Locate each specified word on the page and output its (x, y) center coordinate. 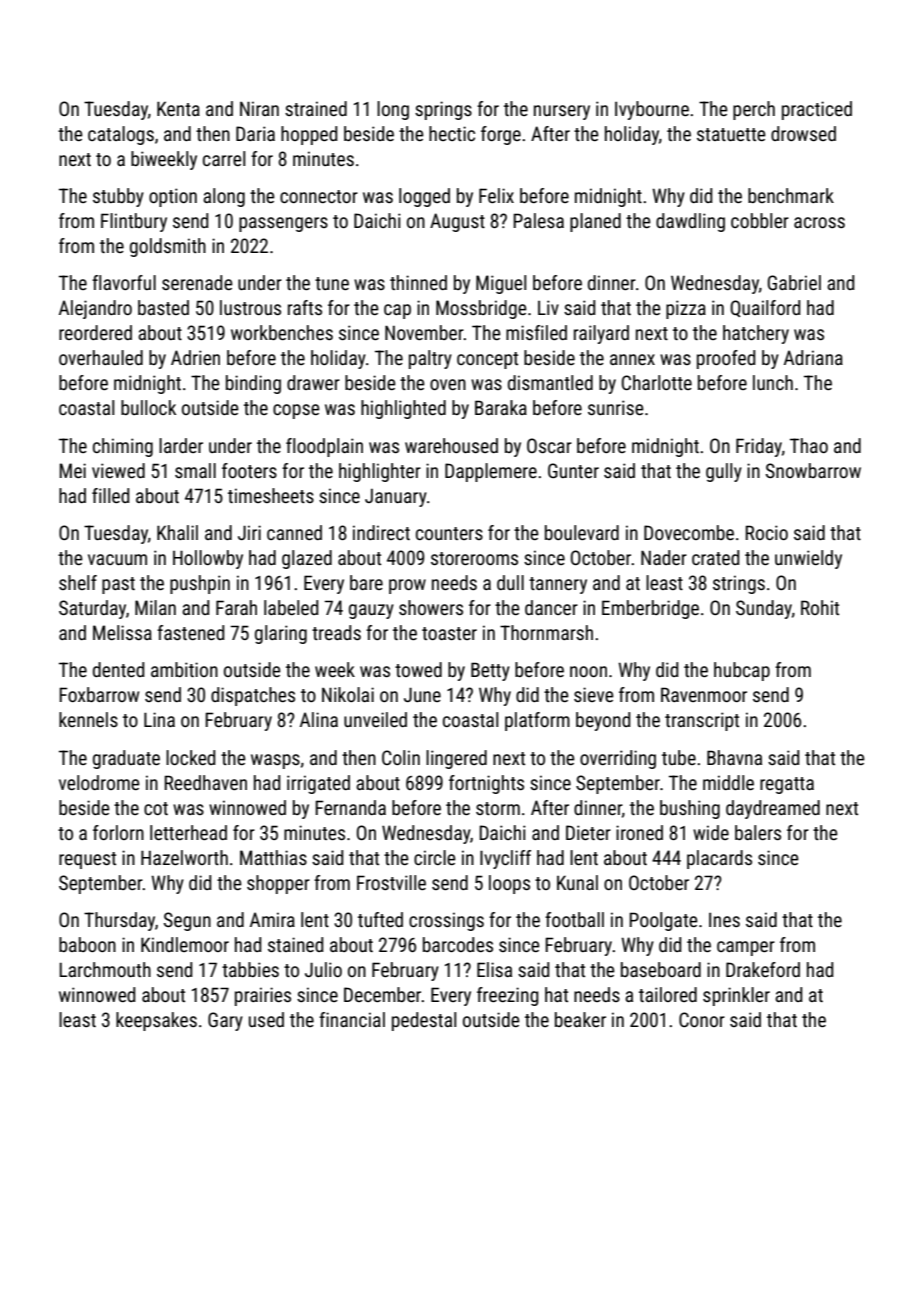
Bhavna (734, 757)
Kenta (178, 108)
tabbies (250, 969)
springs (443, 110)
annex (632, 359)
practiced (817, 110)
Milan (155, 607)
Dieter (588, 832)
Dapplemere (491, 472)
